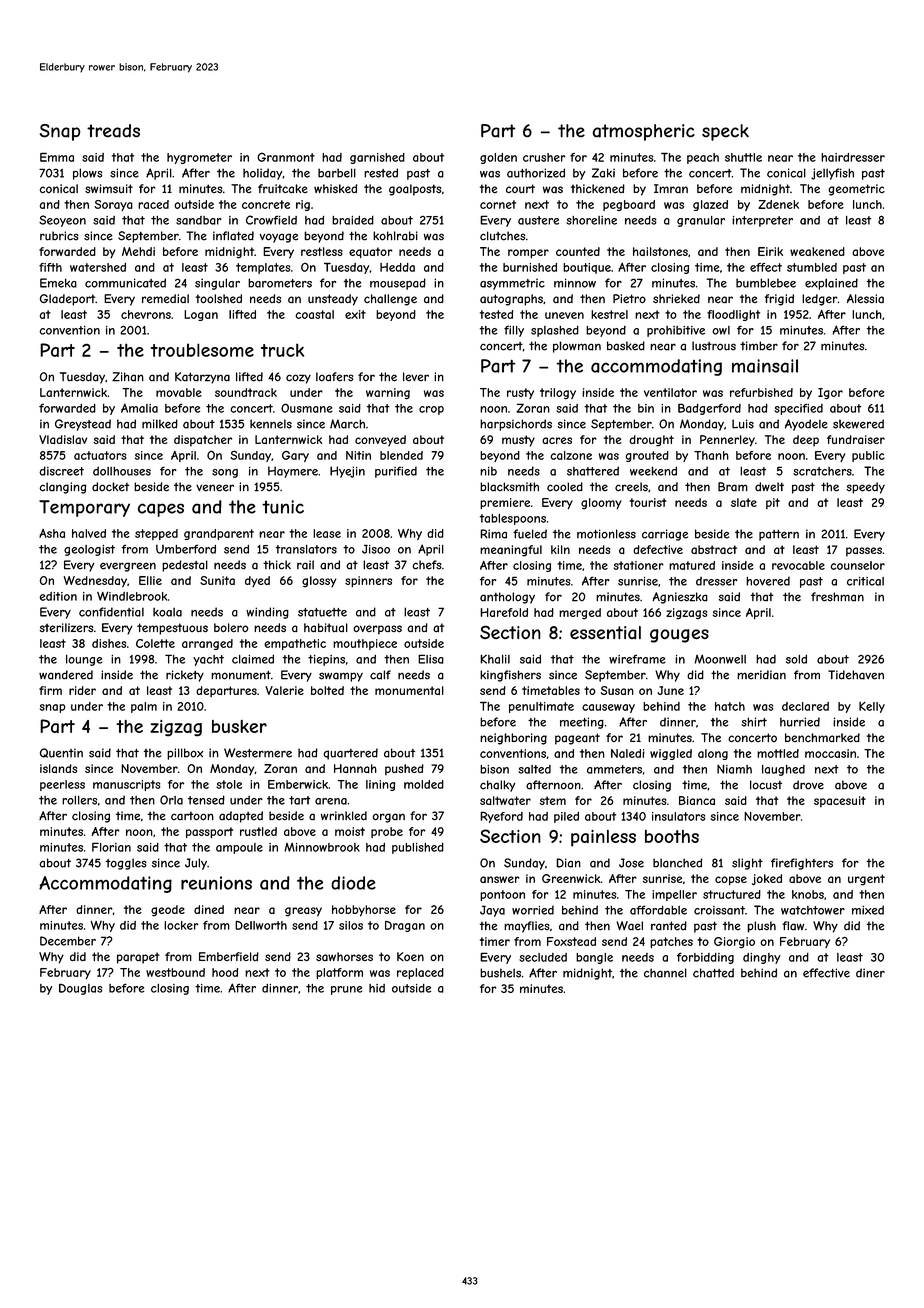  Describe the element at coordinates (113, 131) in the image. I see `treads` at that location.
